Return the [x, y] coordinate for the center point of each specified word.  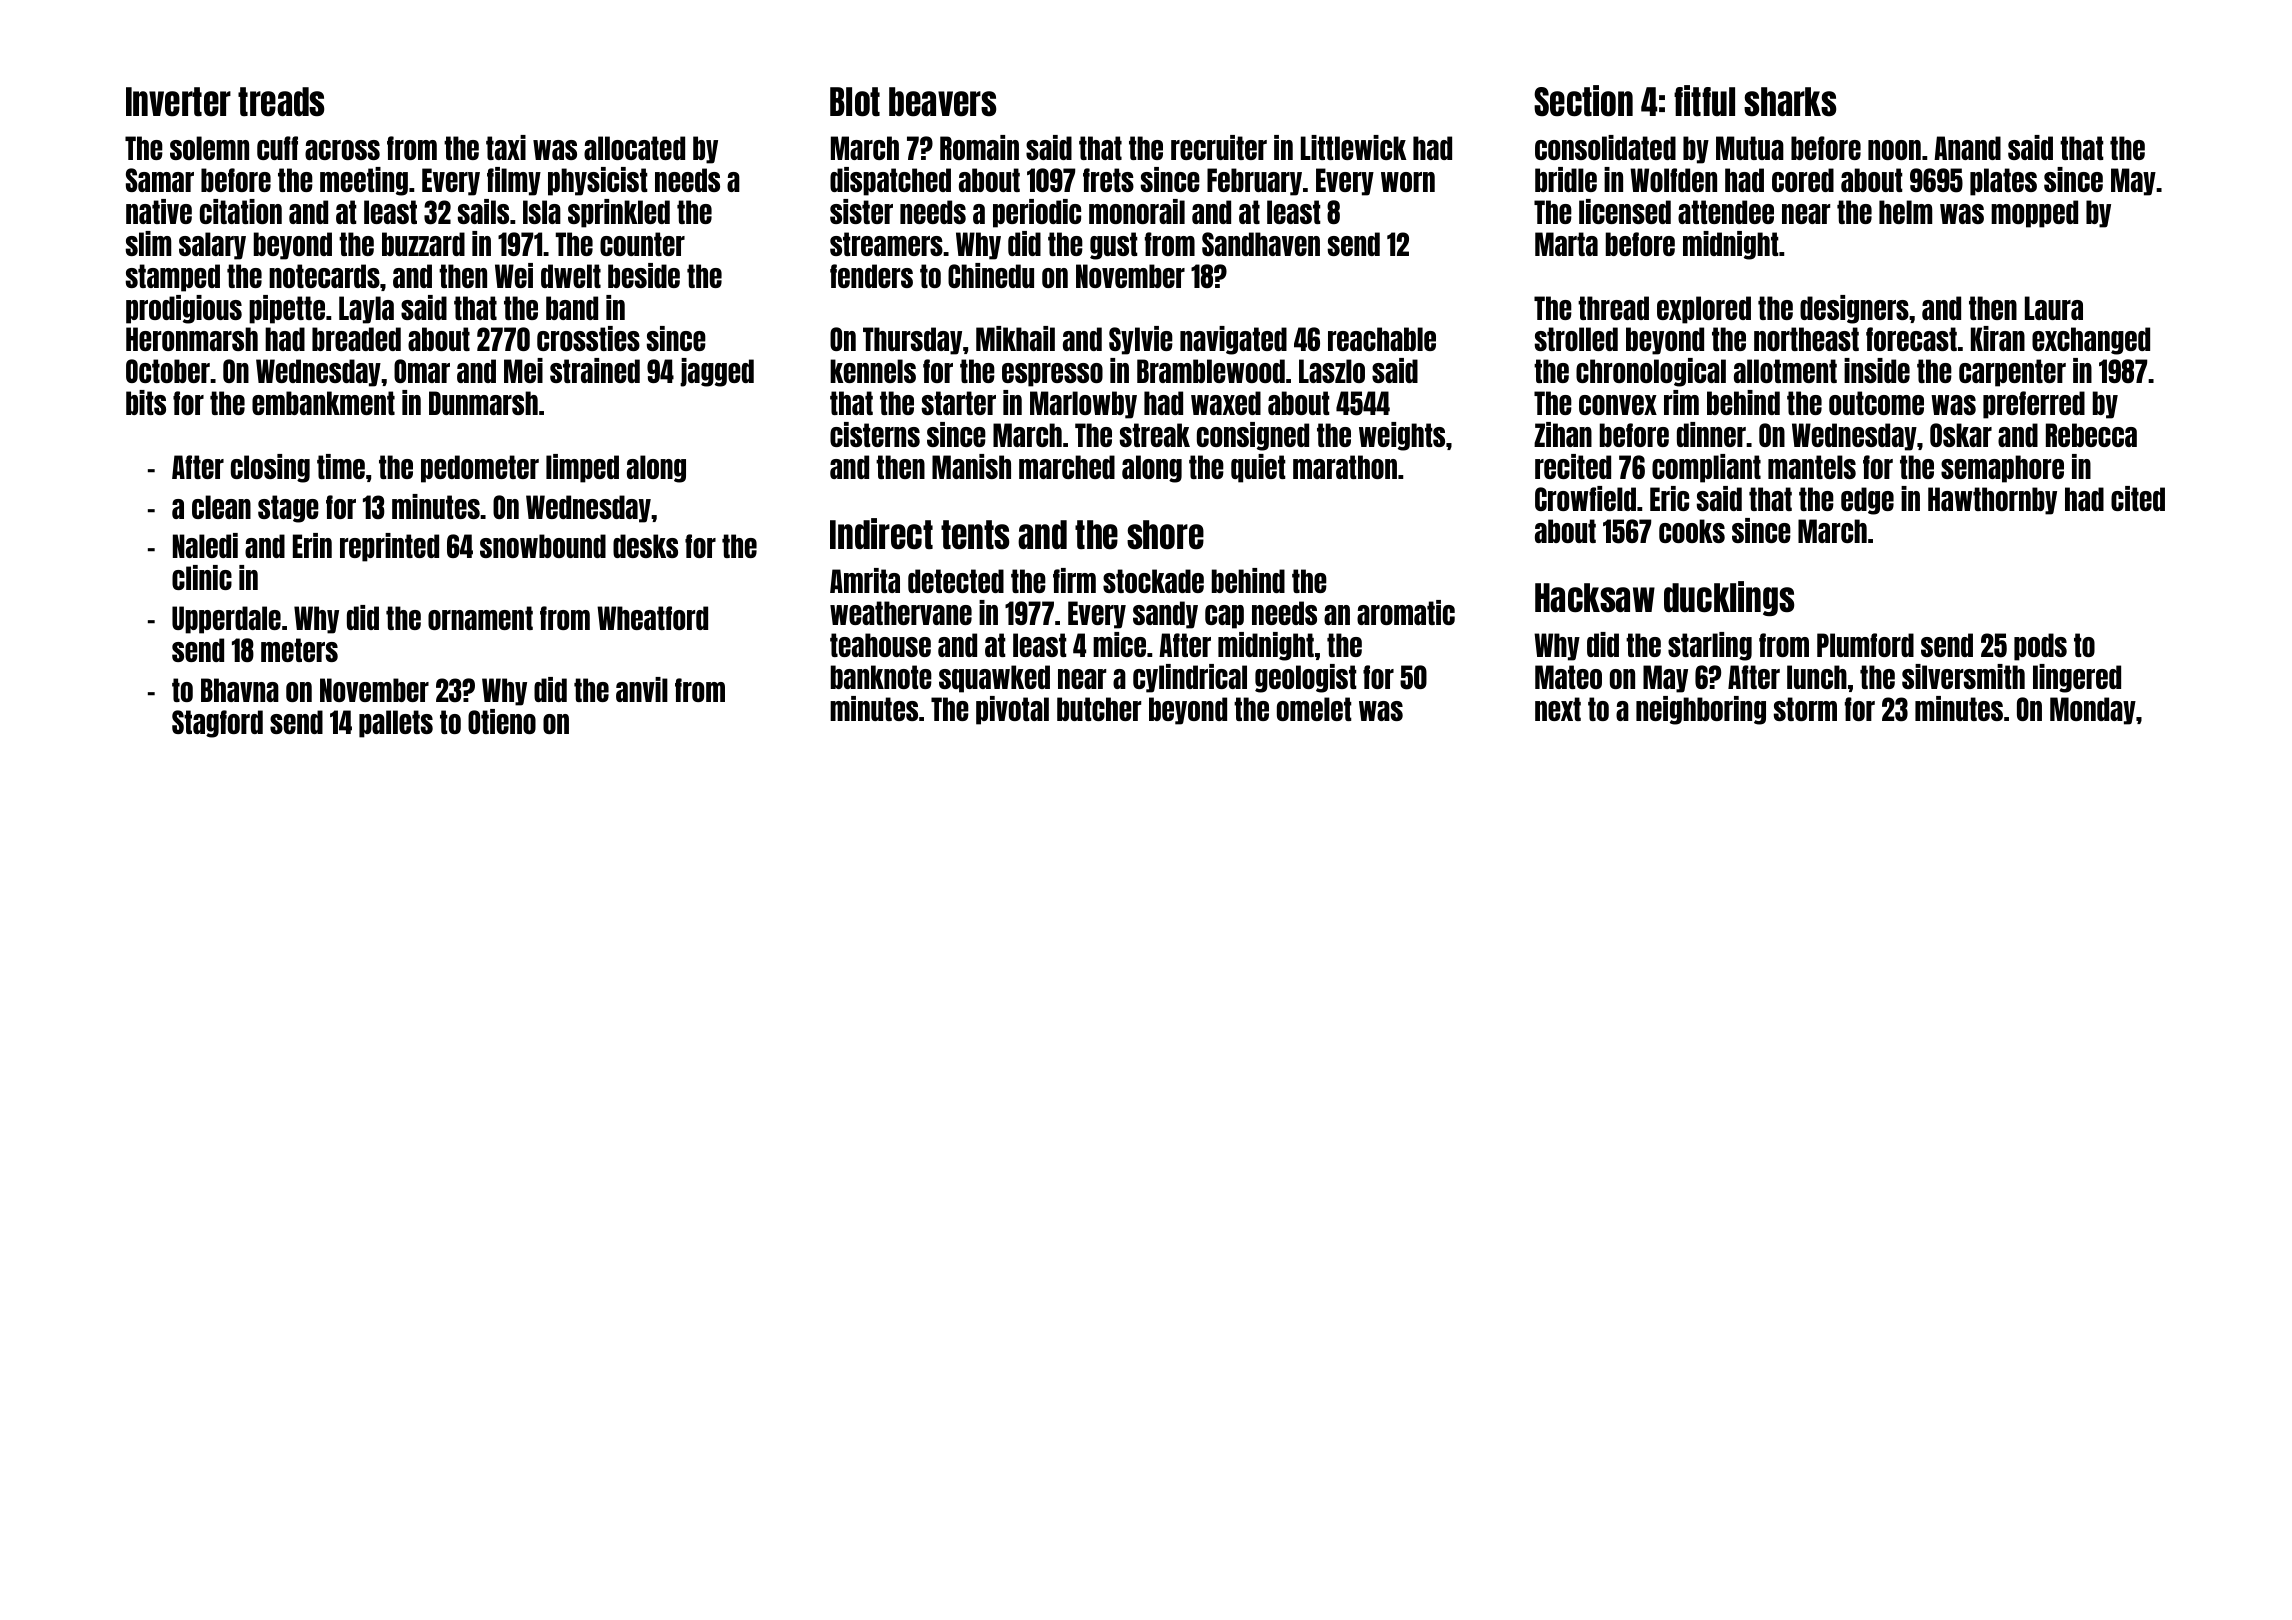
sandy [1165, 615]
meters [299, 650]
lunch [1817, 677]
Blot [855, 101]
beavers [942, 101]
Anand [1967, 148]
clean [221, 507]
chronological [1651, 372]
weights [1402, 436]
